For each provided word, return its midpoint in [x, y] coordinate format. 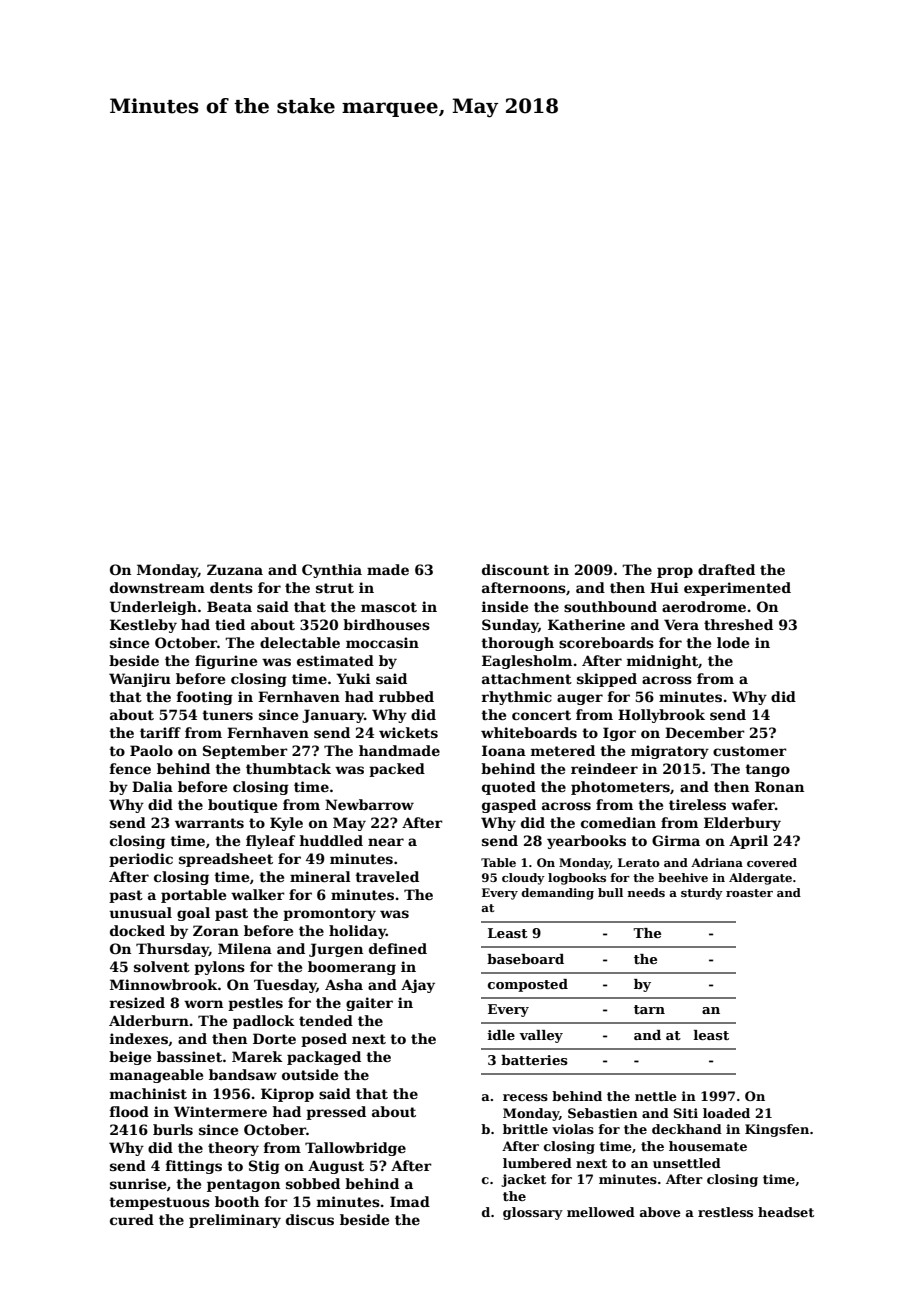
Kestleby [143, 626]
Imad [410, 1201]
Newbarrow [369, 804]
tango [767, 770]
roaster [749, 893]
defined [398, 948]
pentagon [243, 1185]
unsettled [687, 1163]
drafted [726, 569]
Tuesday [285, 986]
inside [505, 606]
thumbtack [288, 768]
